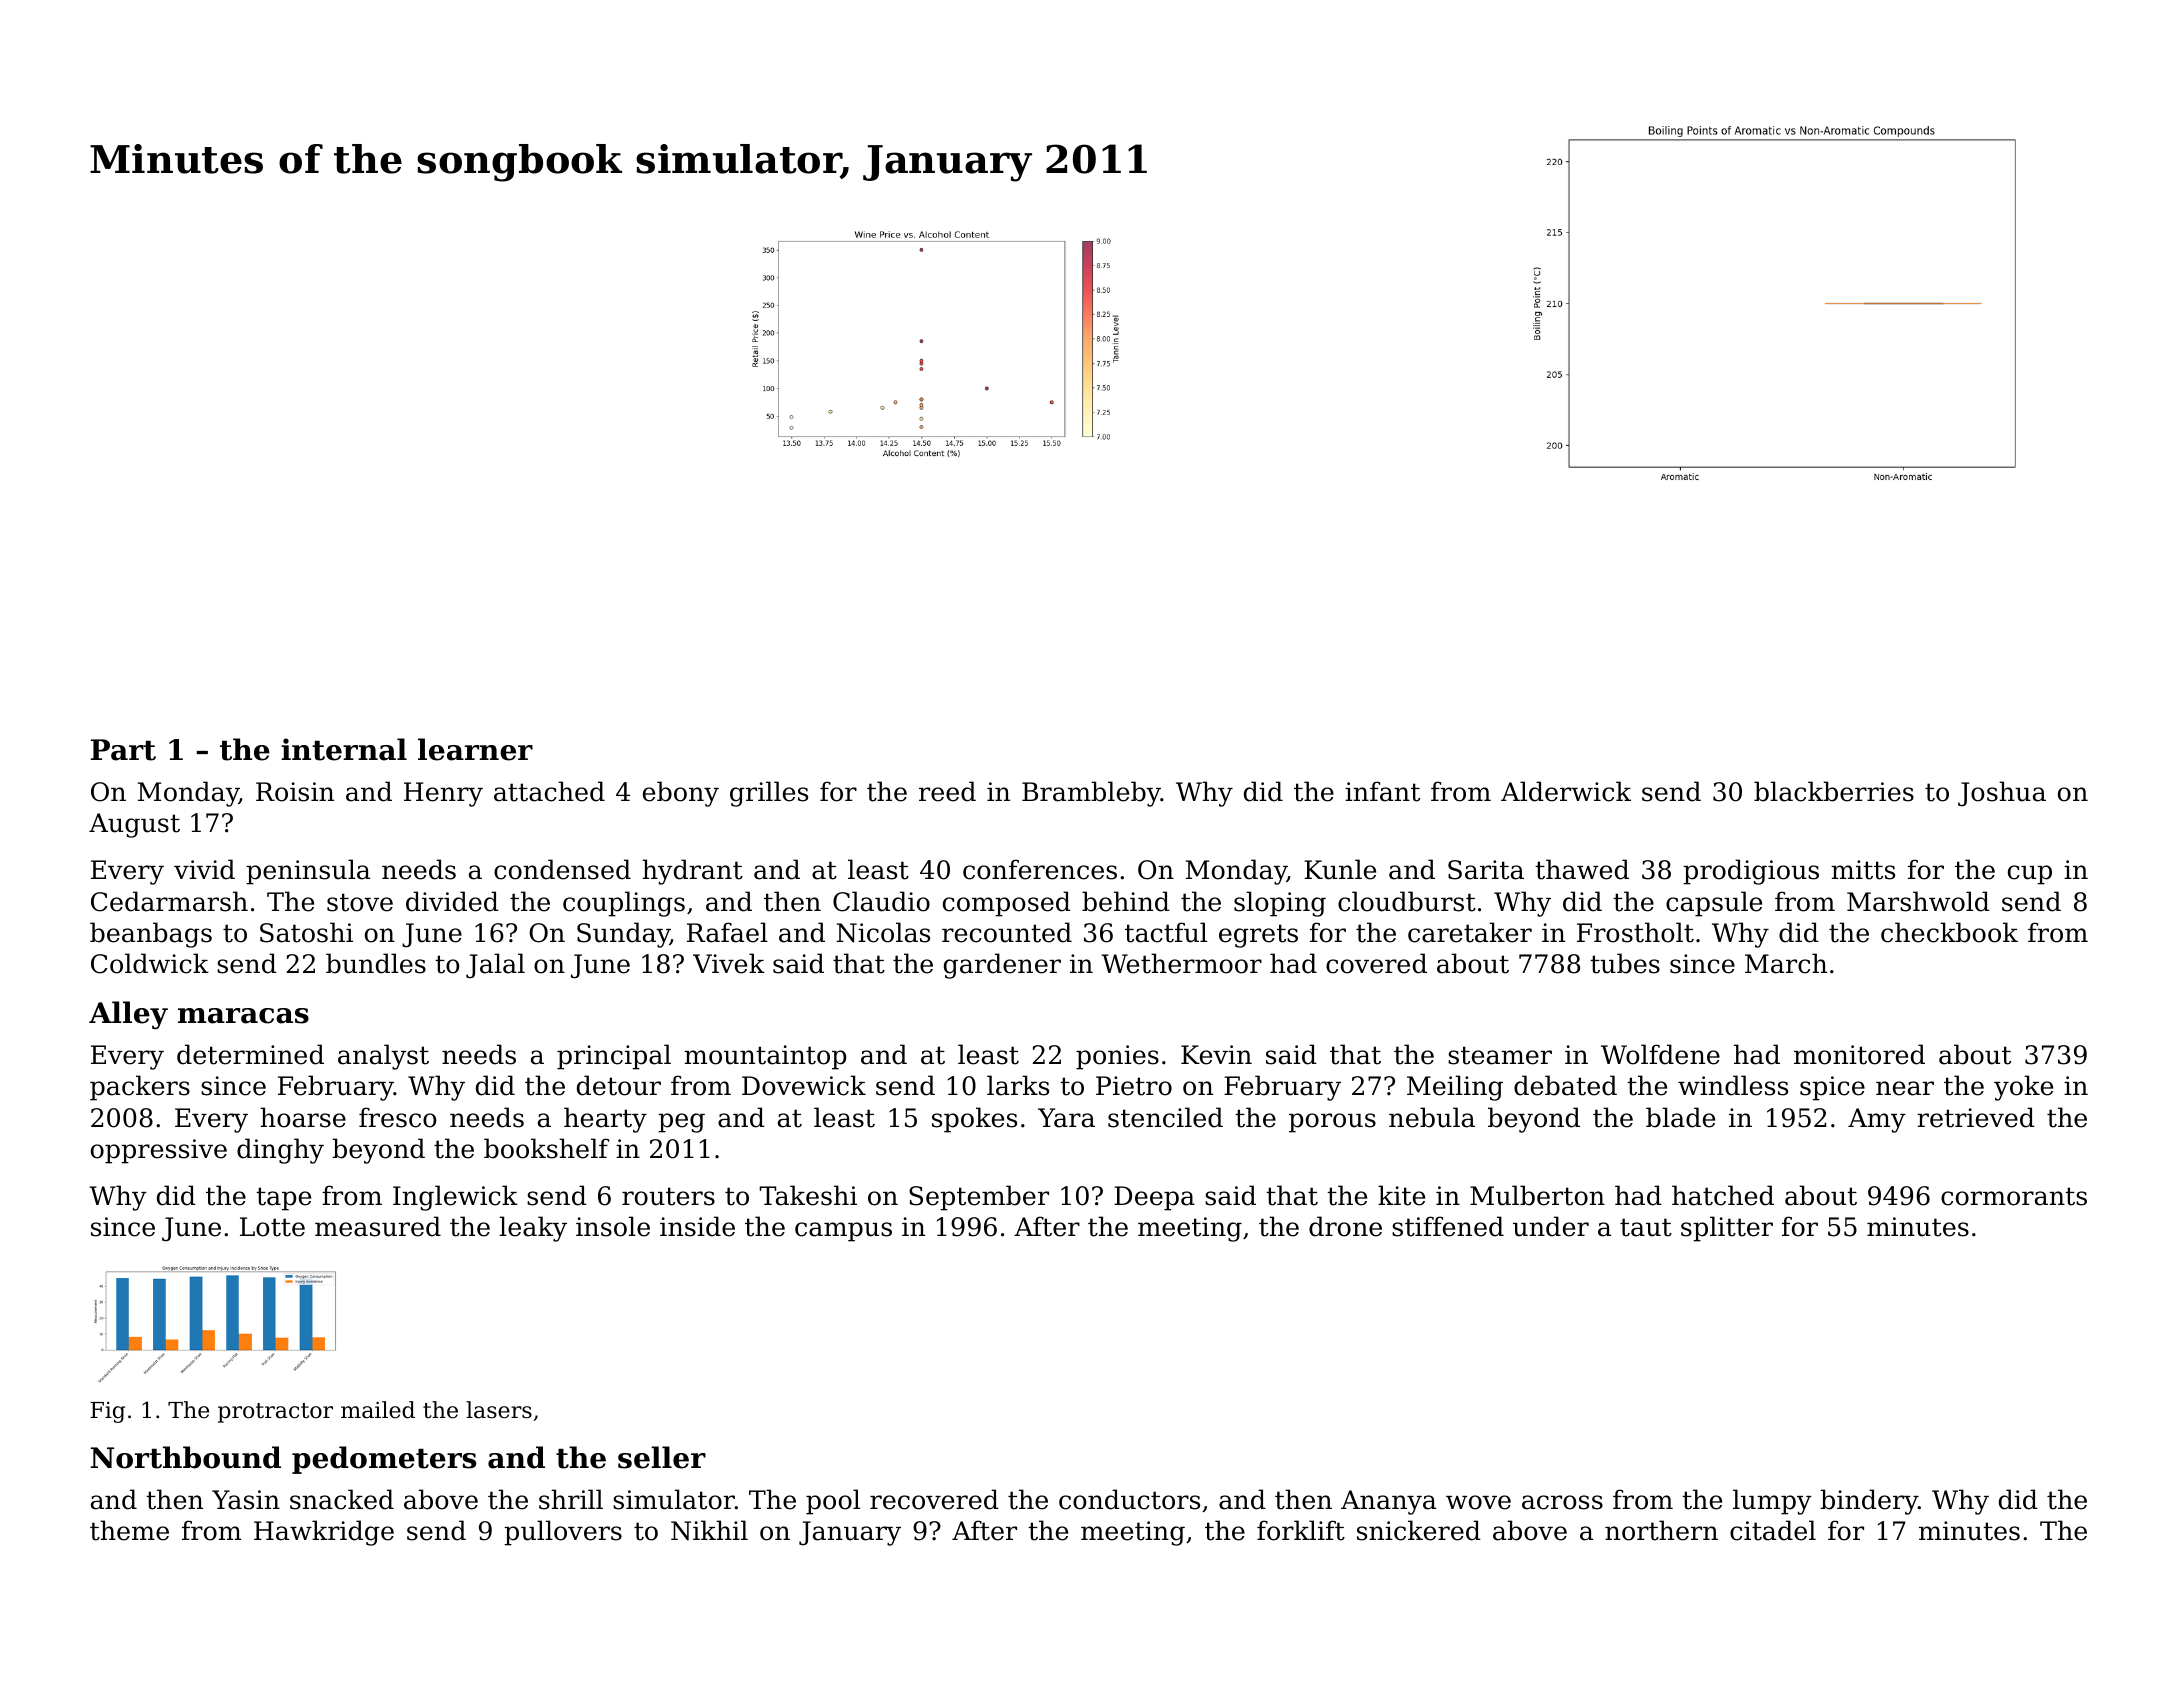 Image resolution: width=2178 pixels, height=1683 pixels. Describe the element at coordinates (765, 1057) in the image. I see `mountaintop` at that location.
